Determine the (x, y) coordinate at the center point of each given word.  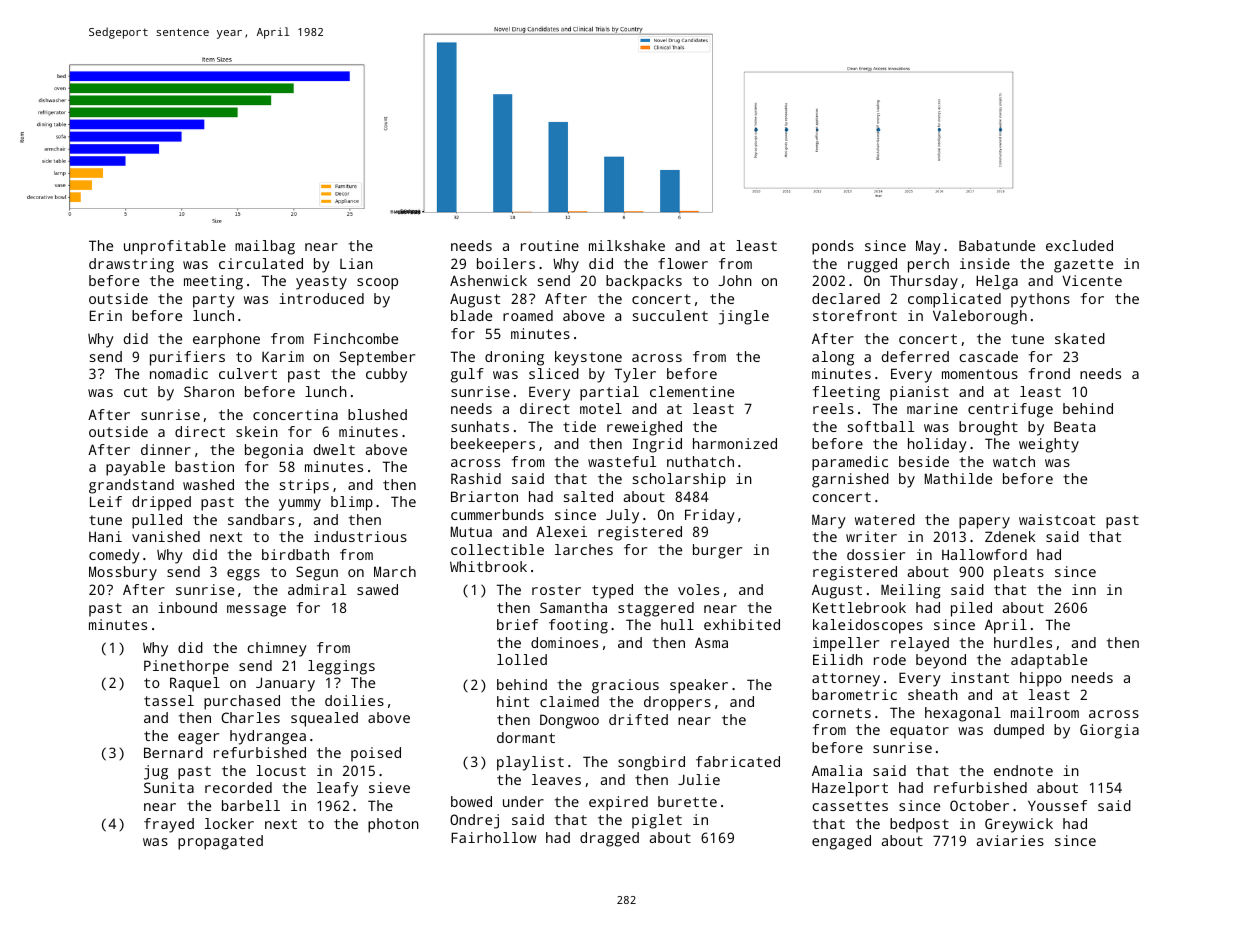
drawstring (131, 265)
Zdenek (1010, 536)
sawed (377, 589)
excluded (1079, 245)
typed (612, 591)
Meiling (911, 591)
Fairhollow (493, 837)
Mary (829, 521)
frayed (169, 825)
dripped (161, 503)
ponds (833, 247)
